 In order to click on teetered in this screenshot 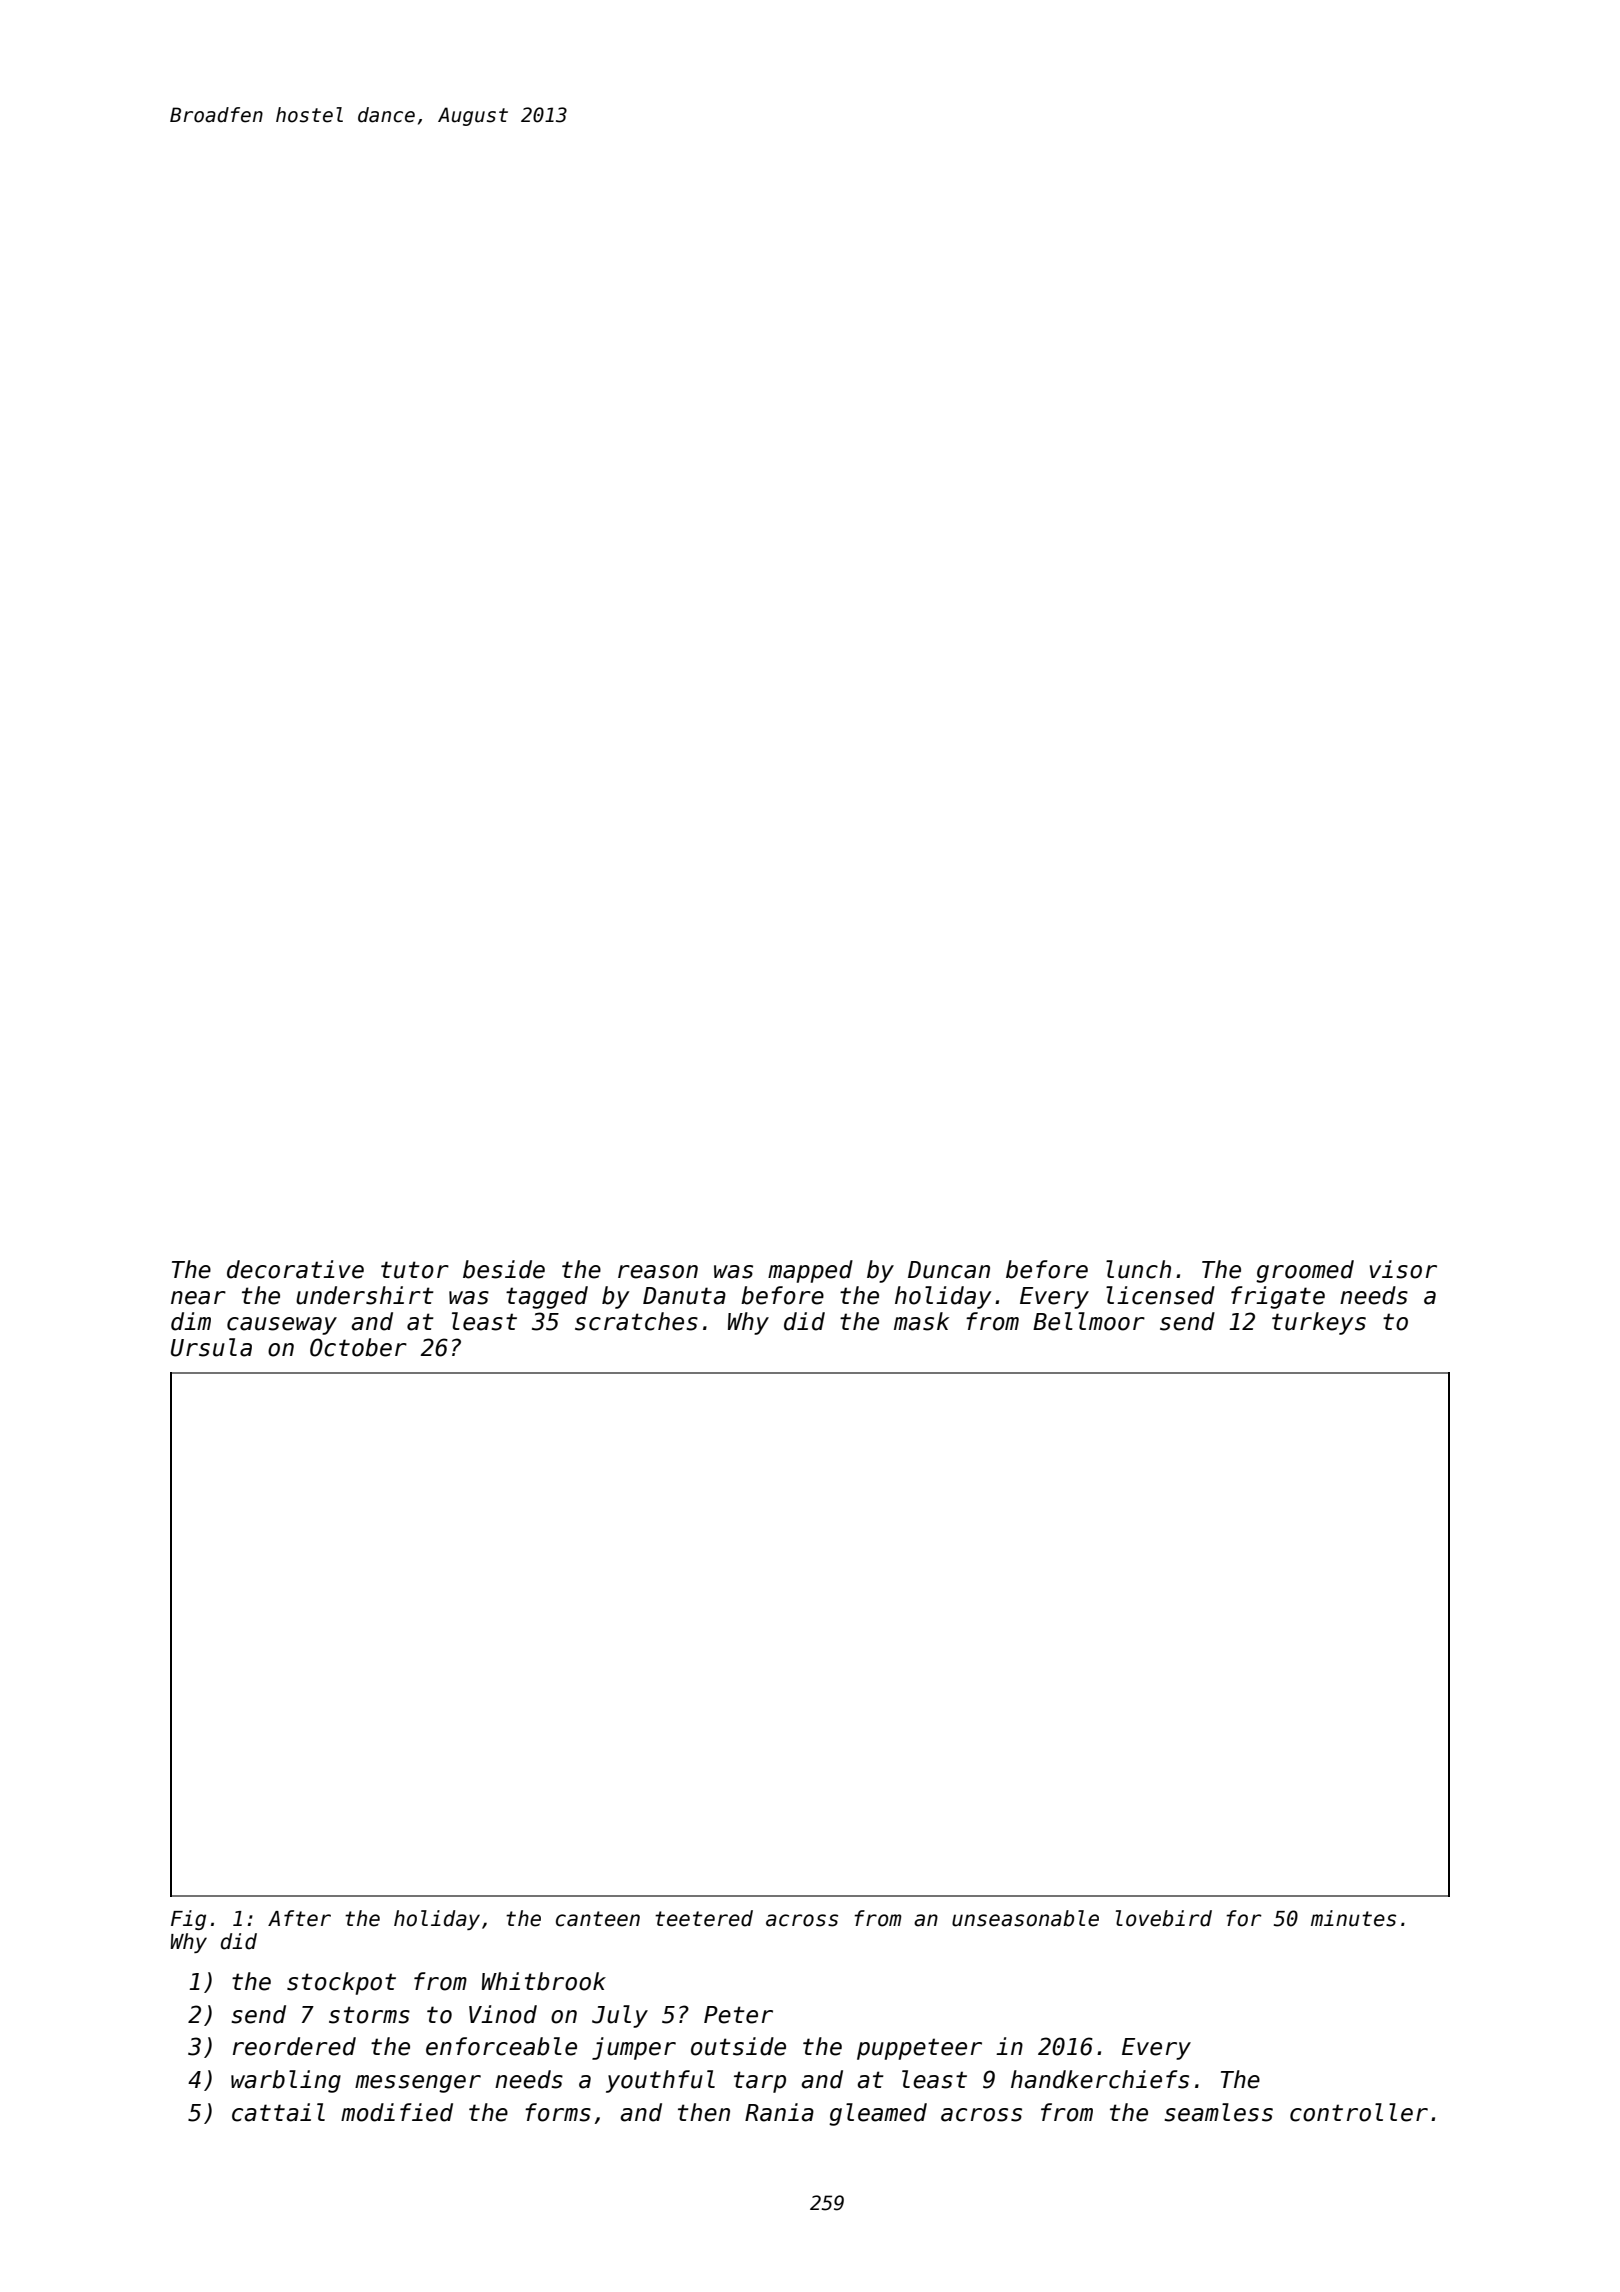, I will do `click(704, 1918)`.
